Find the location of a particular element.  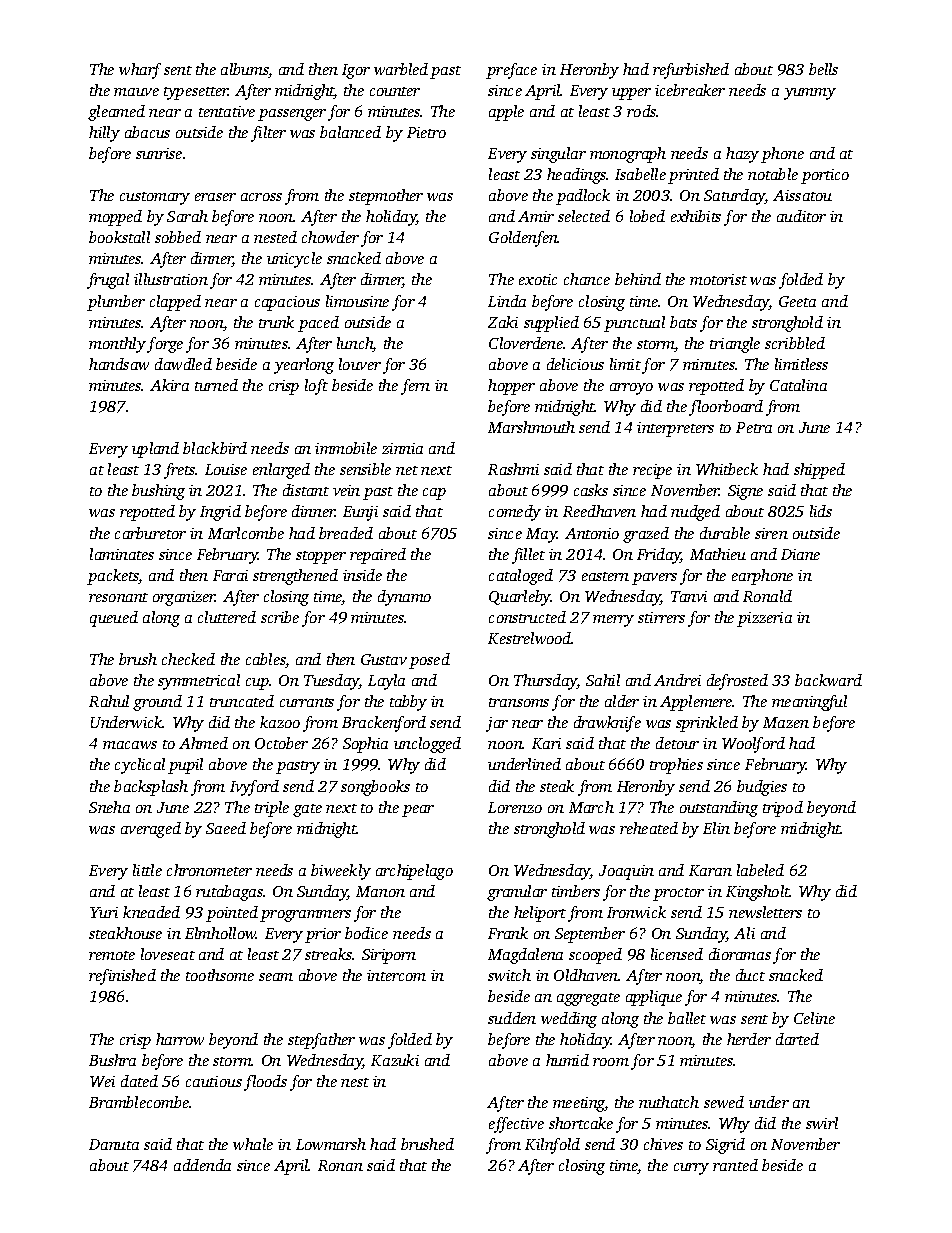

merry is located at coordinates (613, 621).
